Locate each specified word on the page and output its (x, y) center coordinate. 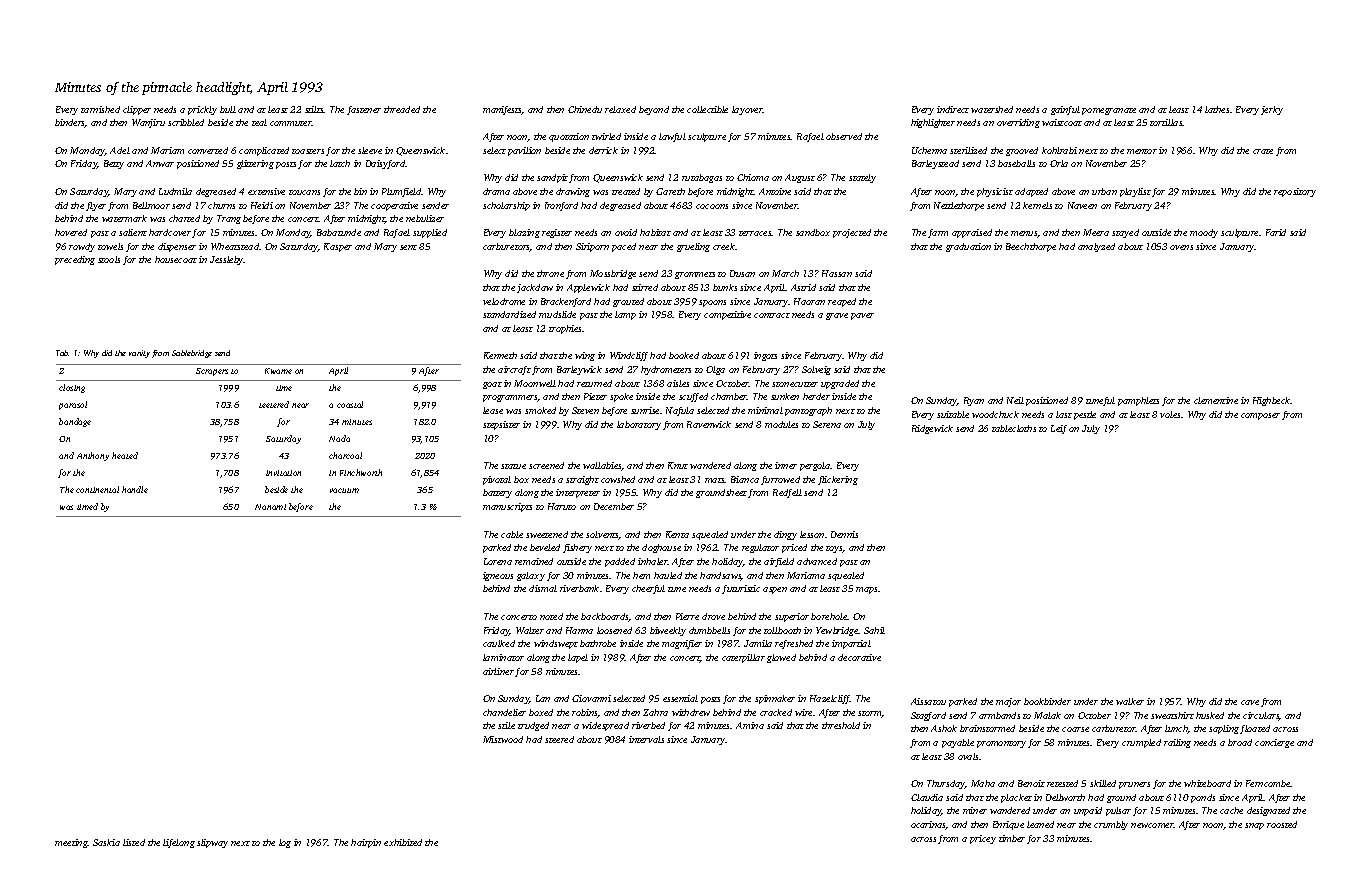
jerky (1272, 110)
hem (641, 575)
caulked (499, 643)
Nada (339, 438)
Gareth (670, 191)
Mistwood (503, 739)
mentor (1142, 151)
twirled (606, 136)
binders (70, 123)
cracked (776, 712)
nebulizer (425, 218)
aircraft (514, 370)
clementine (1216, 400)
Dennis (844, 534)
